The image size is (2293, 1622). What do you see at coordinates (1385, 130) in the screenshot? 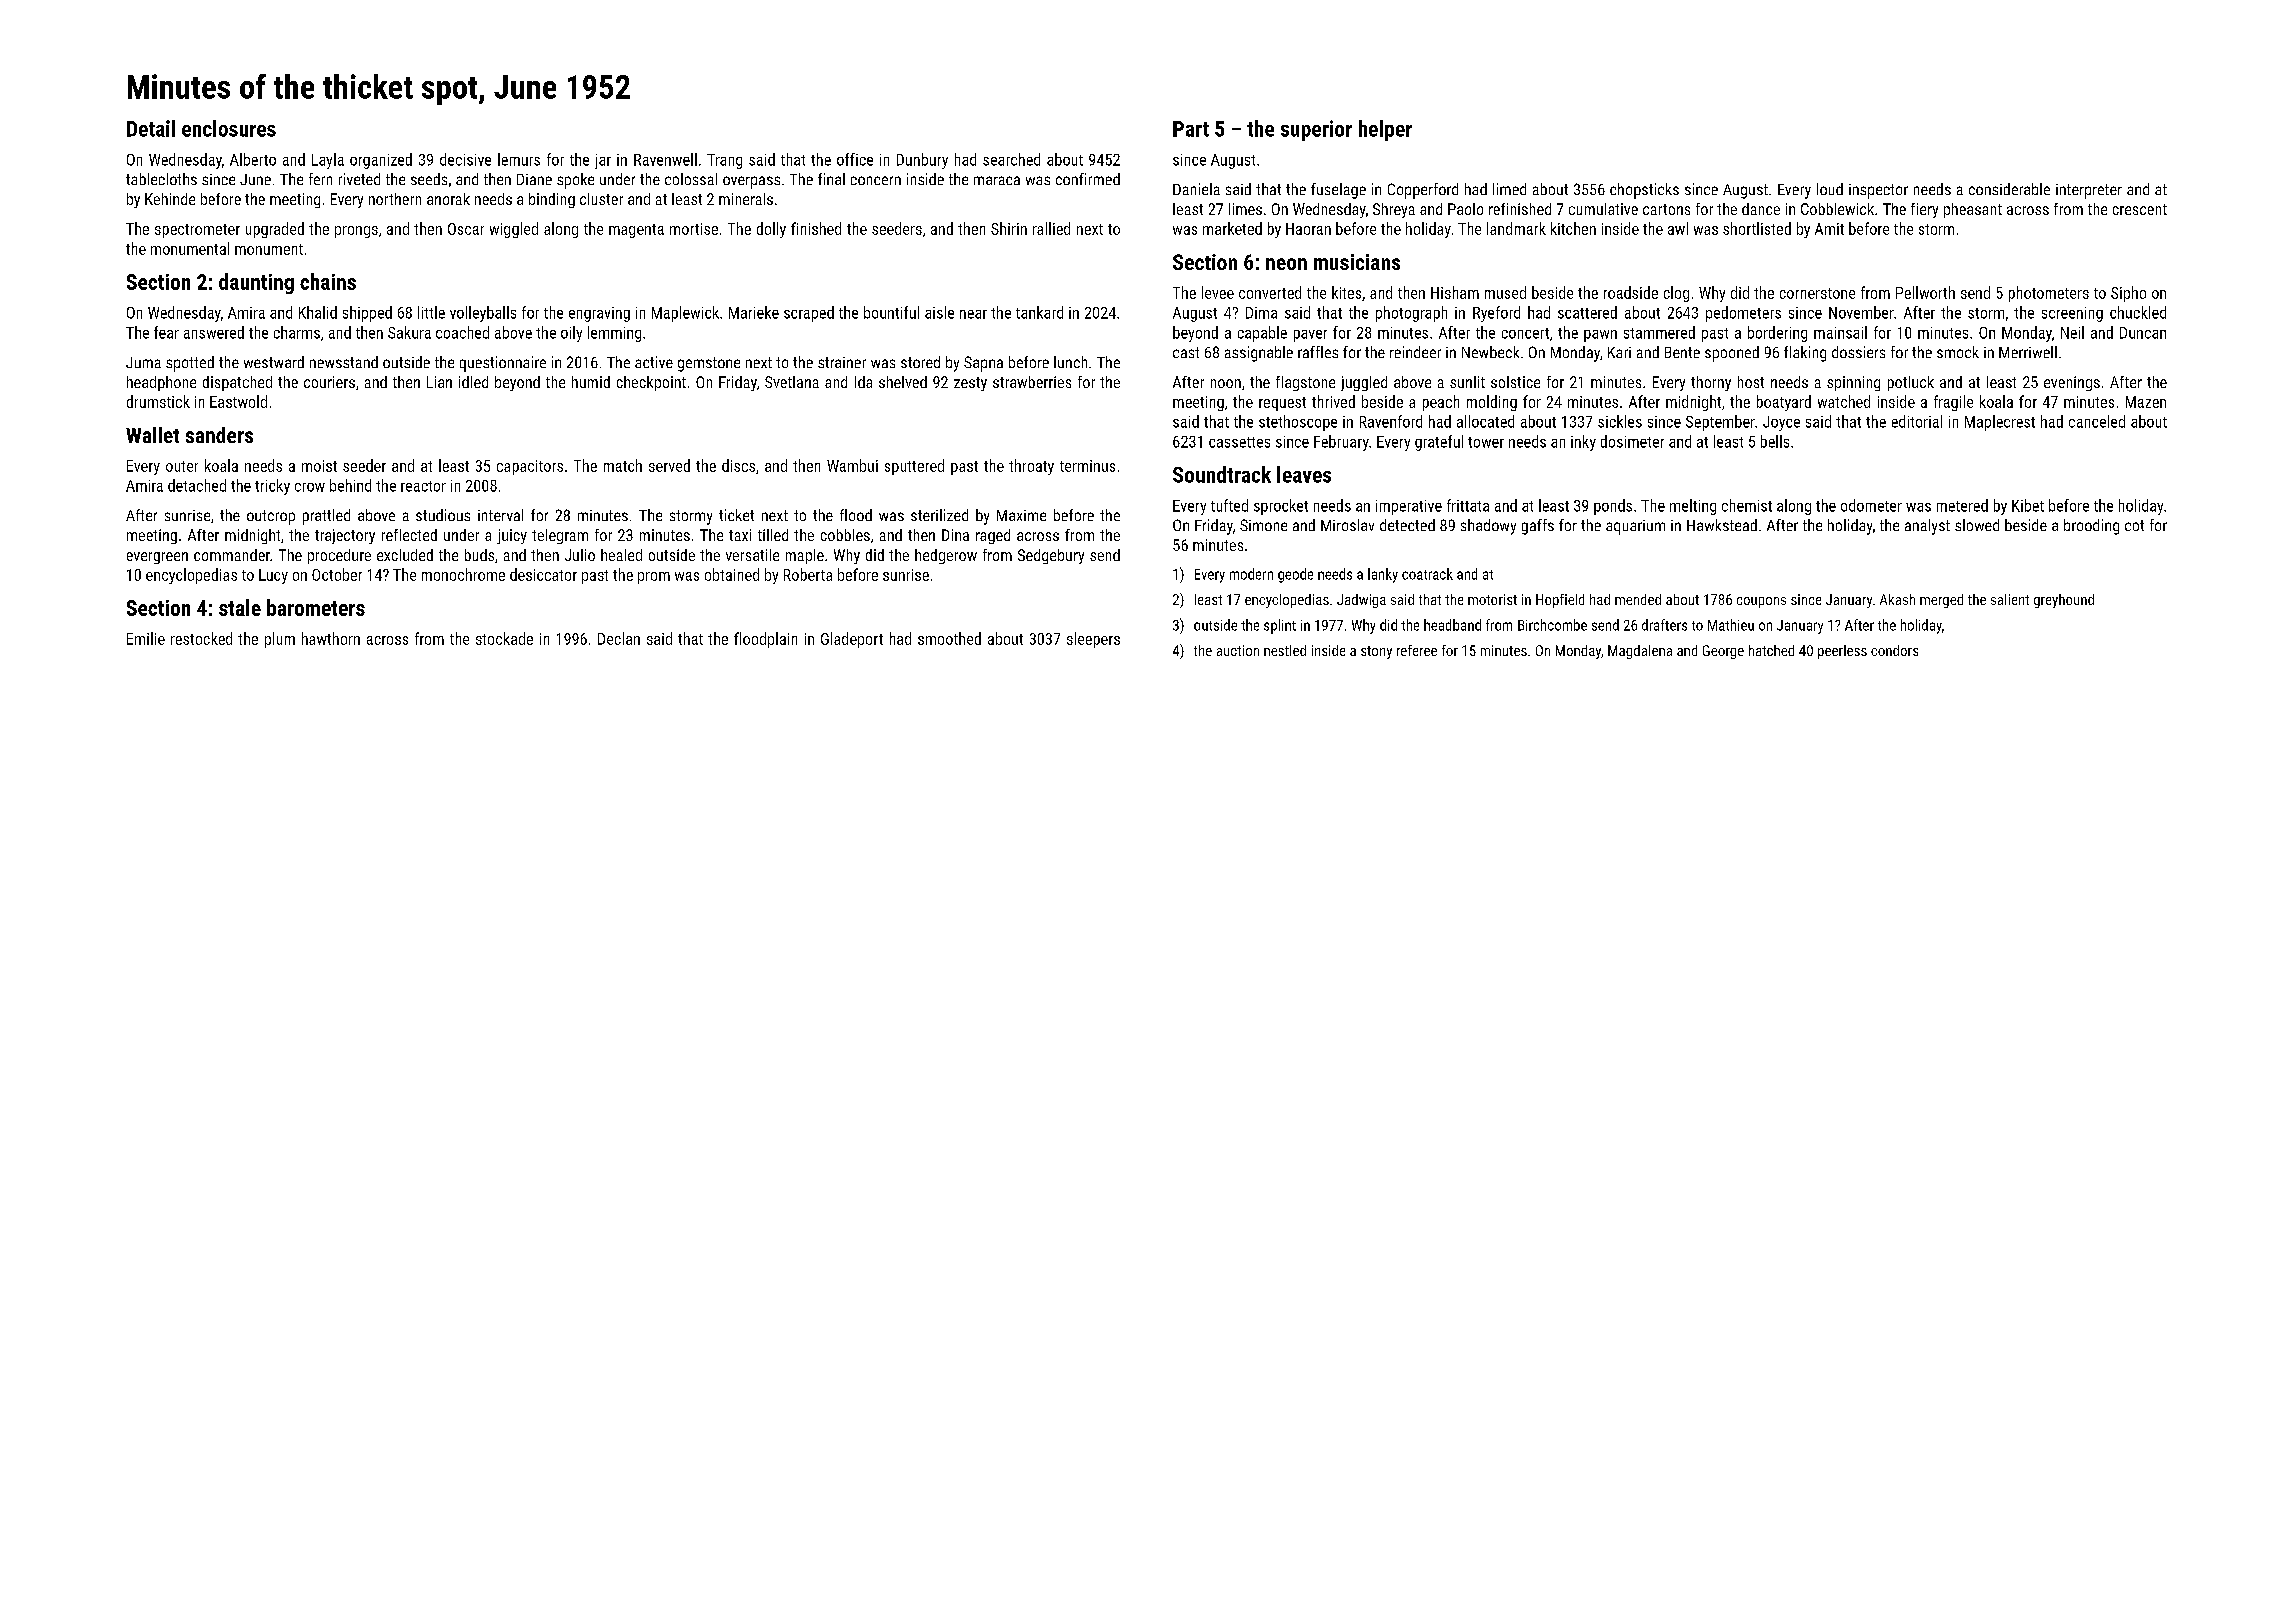
I see `helper` at bounding box center [1385, 130].
